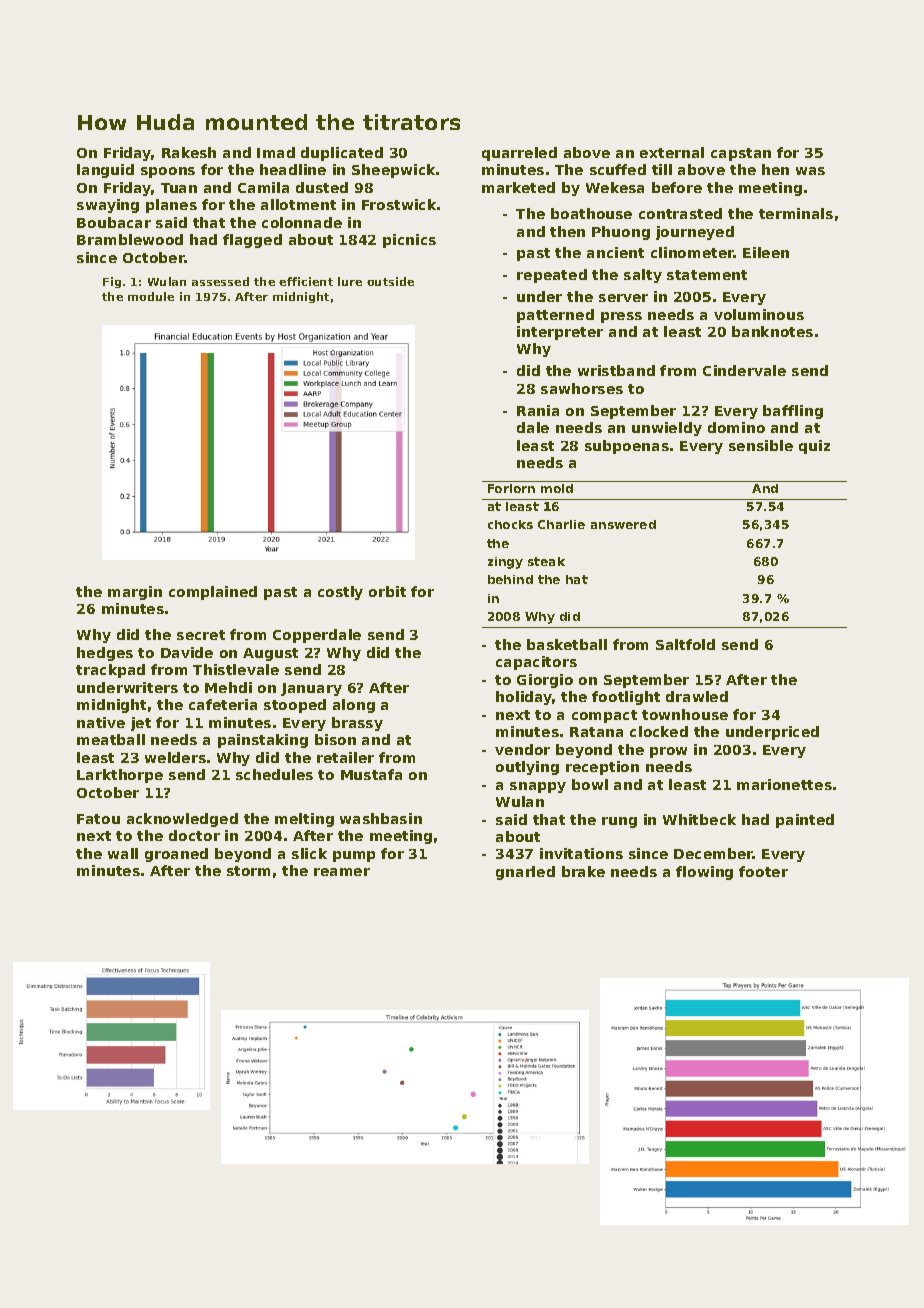  Describe the element at coordinates (213, 593) in the document. I see `complained` at that location.
